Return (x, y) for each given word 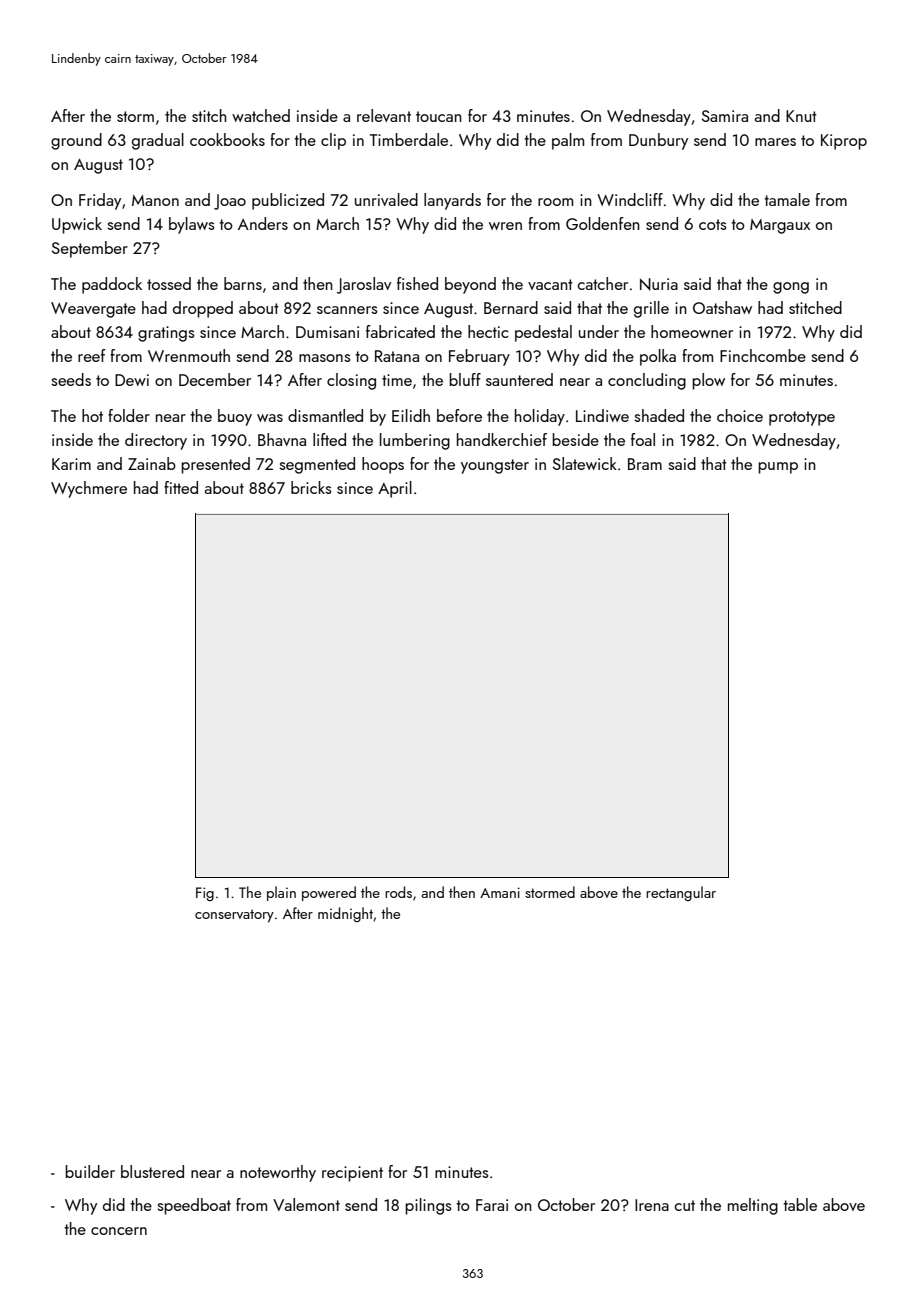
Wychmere (89, 489)
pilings (428, 1206)
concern (119, 1231)
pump (778, 468)
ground (76, 141)
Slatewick (585, 463)
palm (568, 141)
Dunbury (658, 141)
